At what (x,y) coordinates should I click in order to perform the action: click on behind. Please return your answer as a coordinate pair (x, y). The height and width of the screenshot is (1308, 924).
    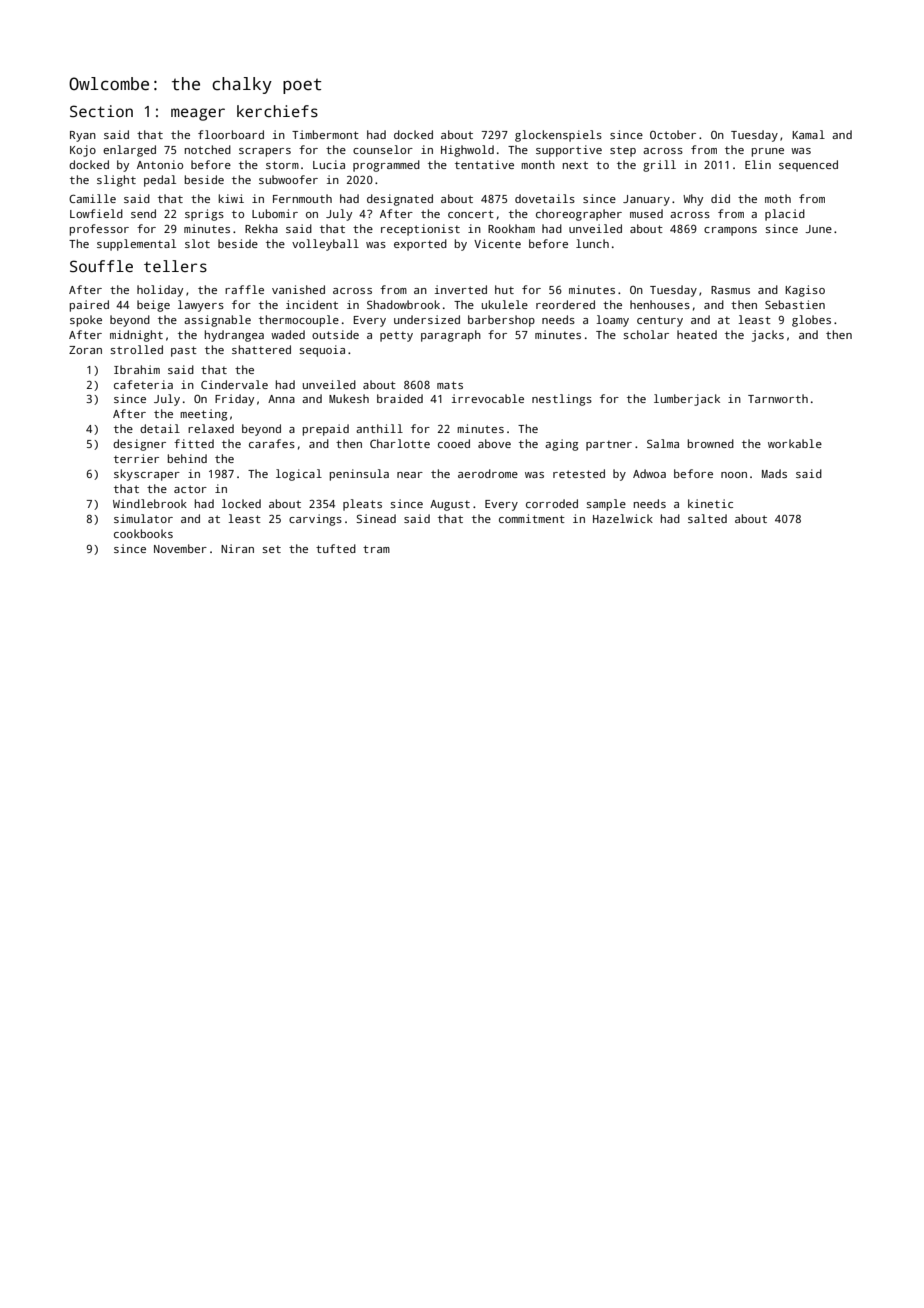
    Looking at the image, I should click on (187, 458).
